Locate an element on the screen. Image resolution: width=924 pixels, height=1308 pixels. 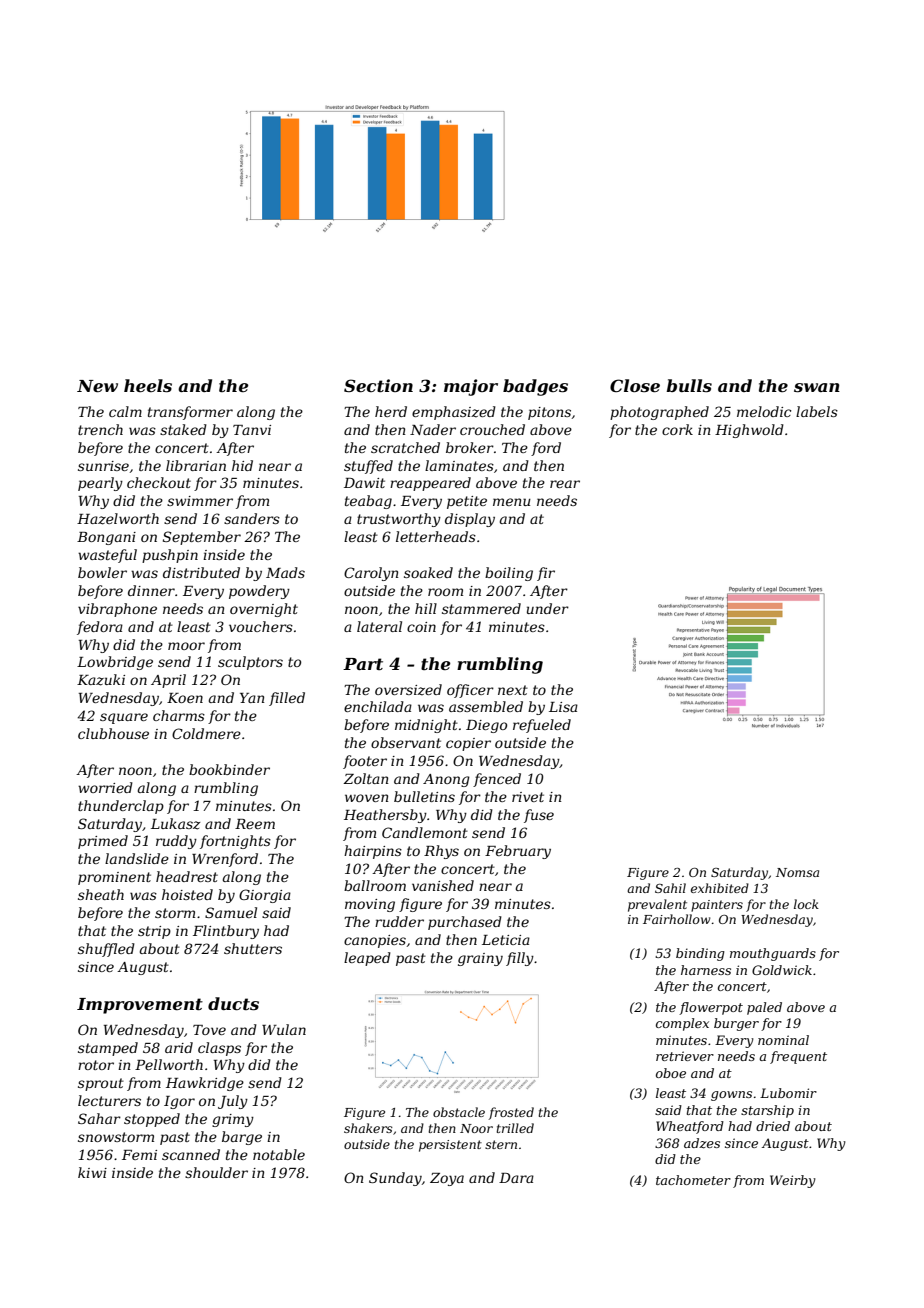
fenced is located at coordinates (497, 780).
